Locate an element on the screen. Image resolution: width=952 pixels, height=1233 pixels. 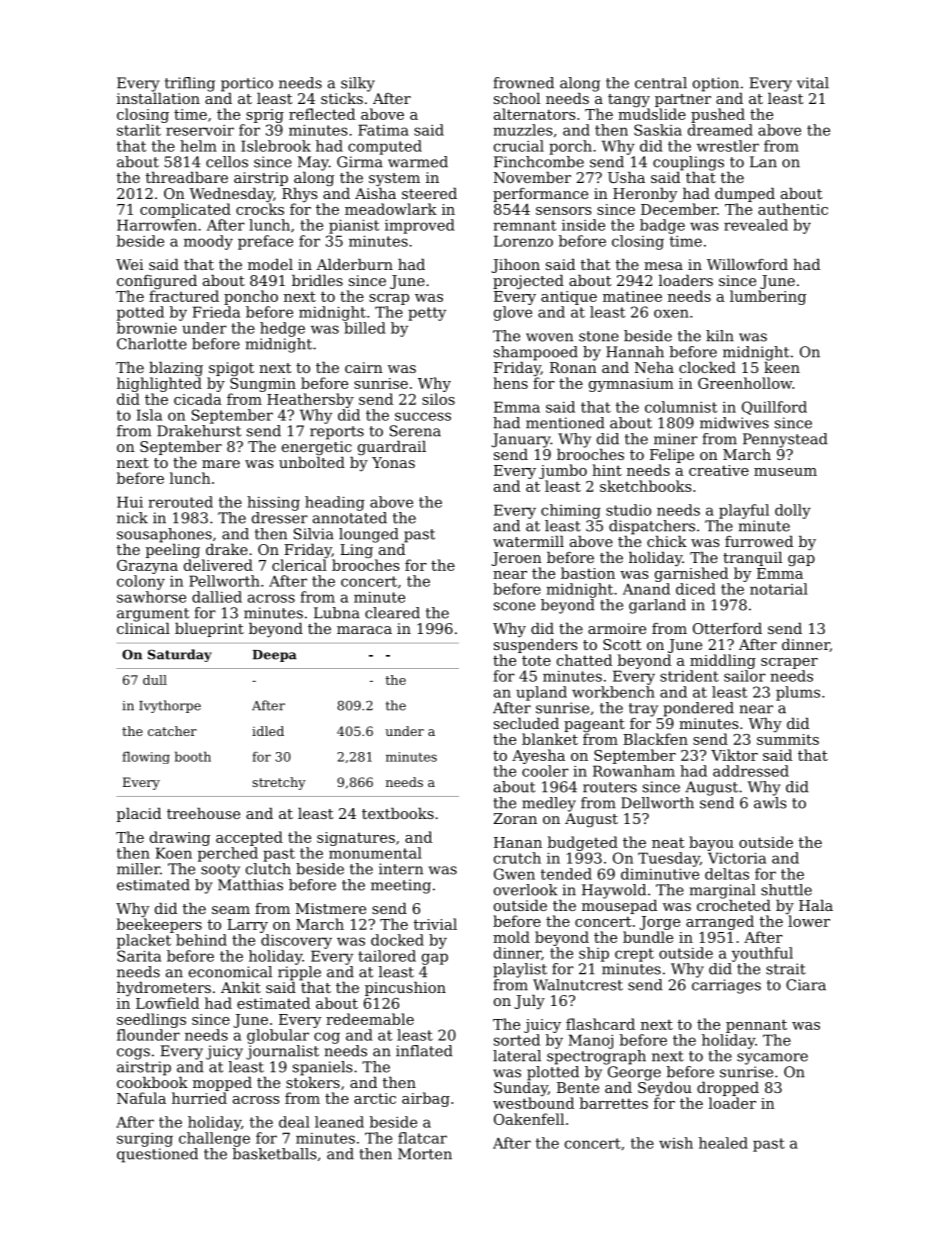
Seydou is located at coordinates (665, 1089).
